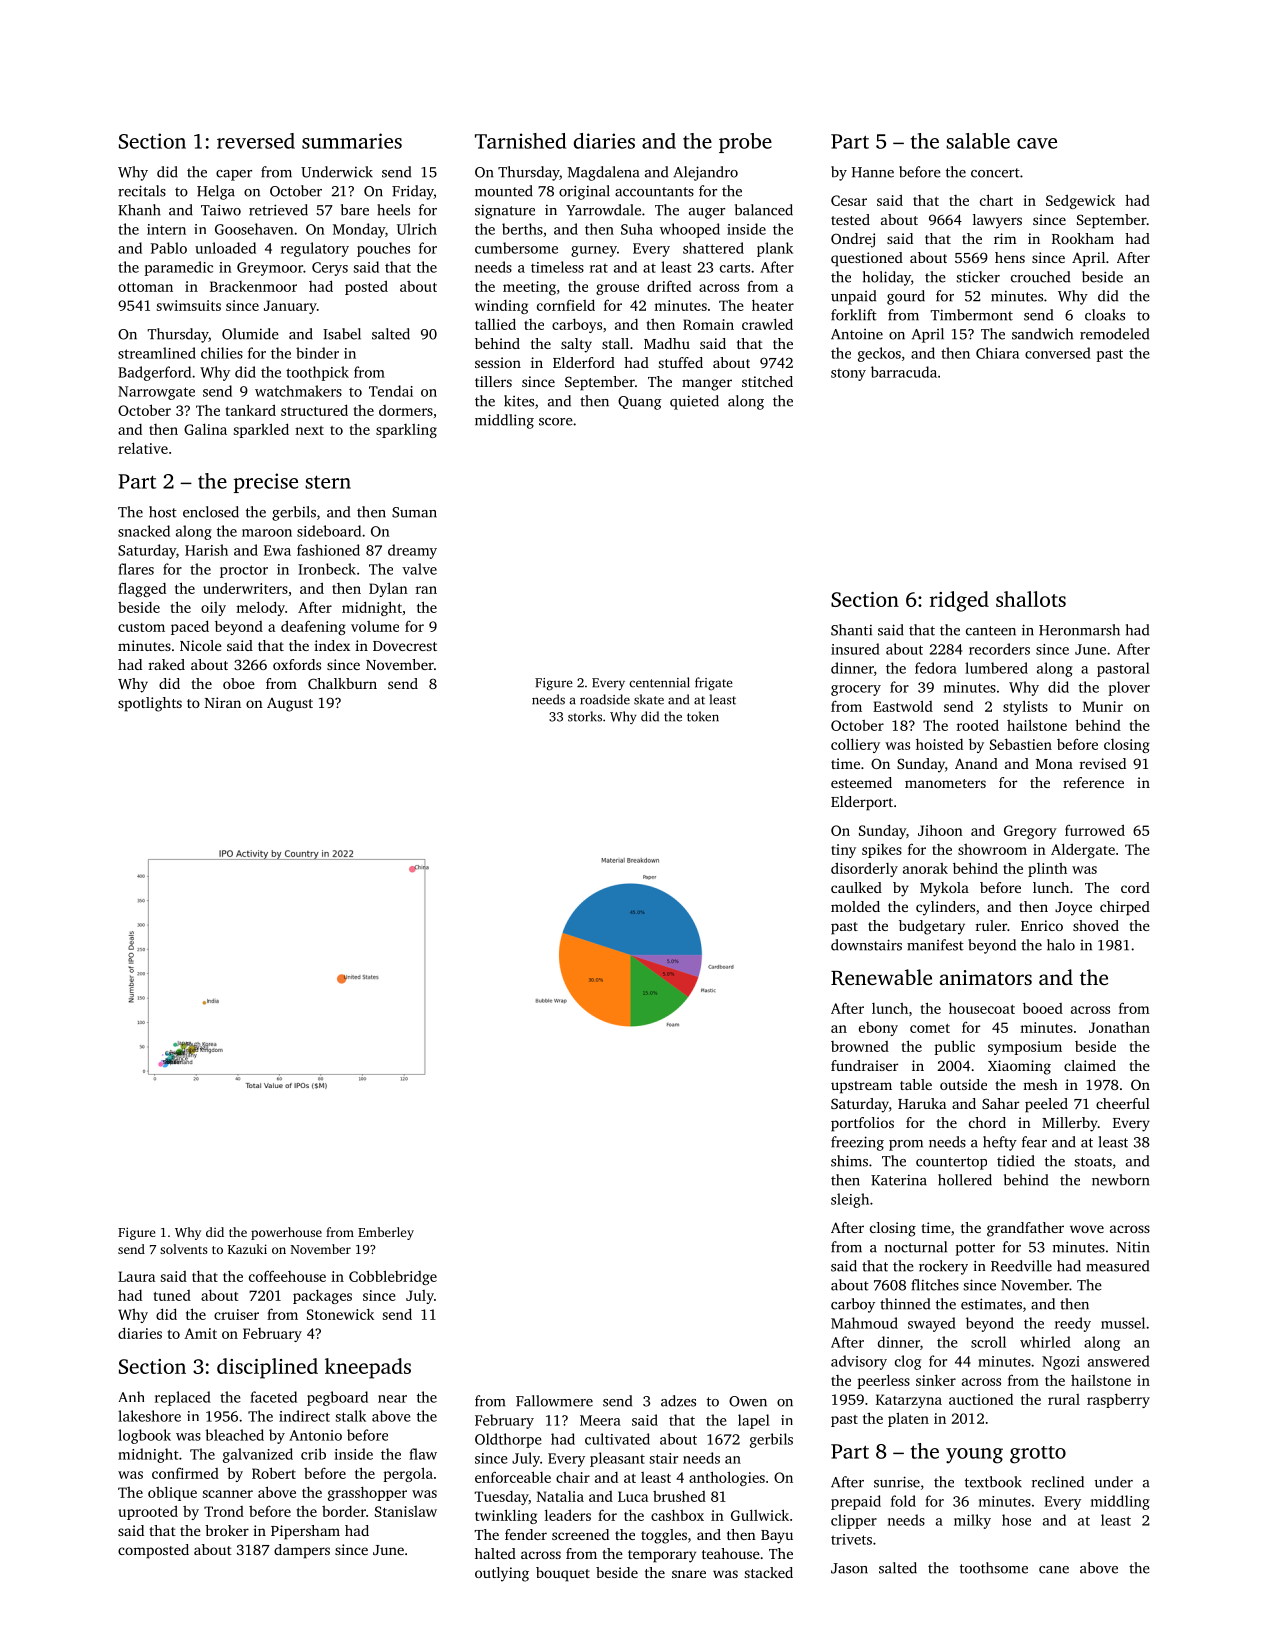 The width and height of the document is (1268, 1641). Describe the element at coordinates (1080, 201) in the document. I see `Sedgewick` at that location.
